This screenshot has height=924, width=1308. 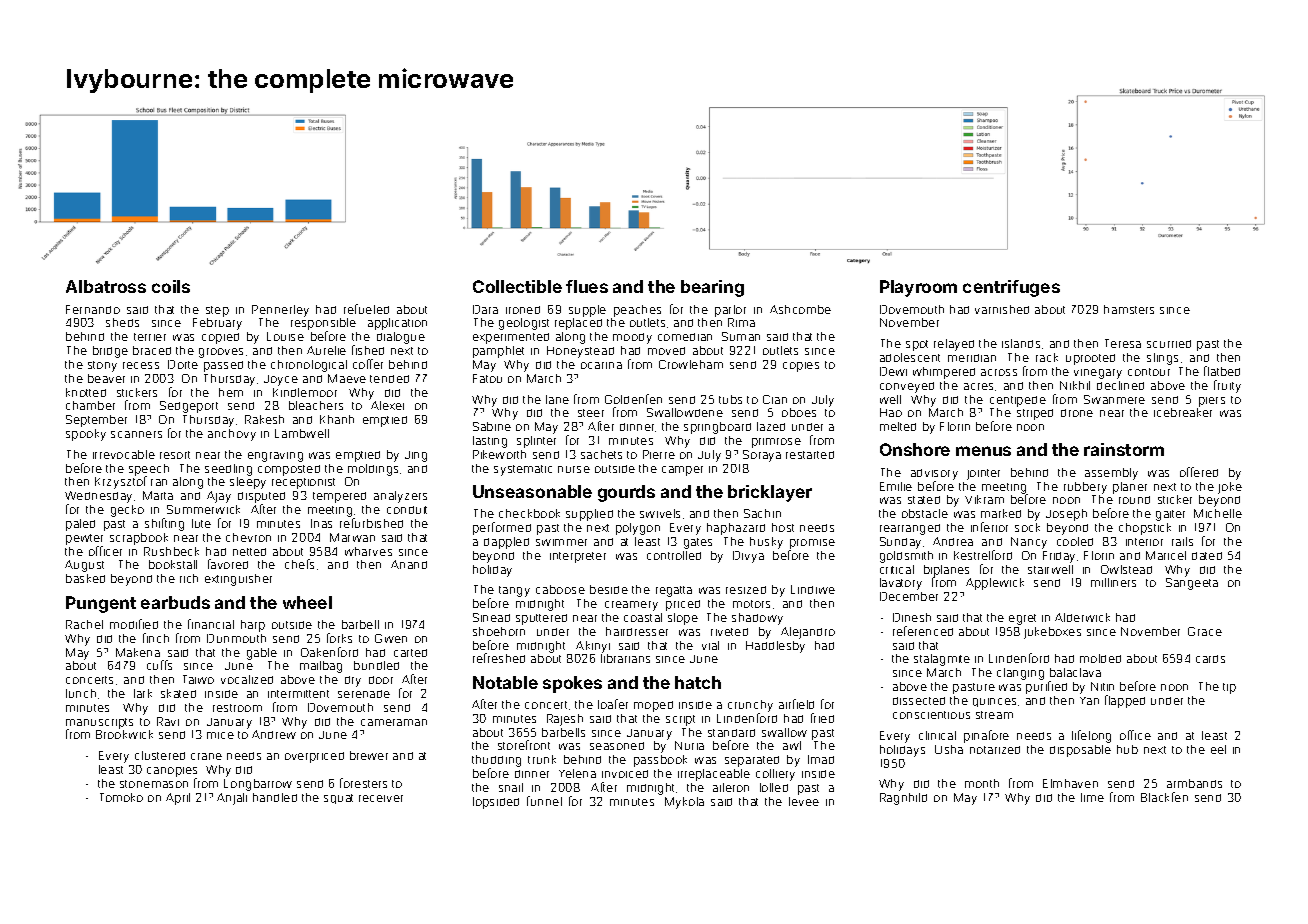 I want to click on regatta, so click(x=674, y=591).
